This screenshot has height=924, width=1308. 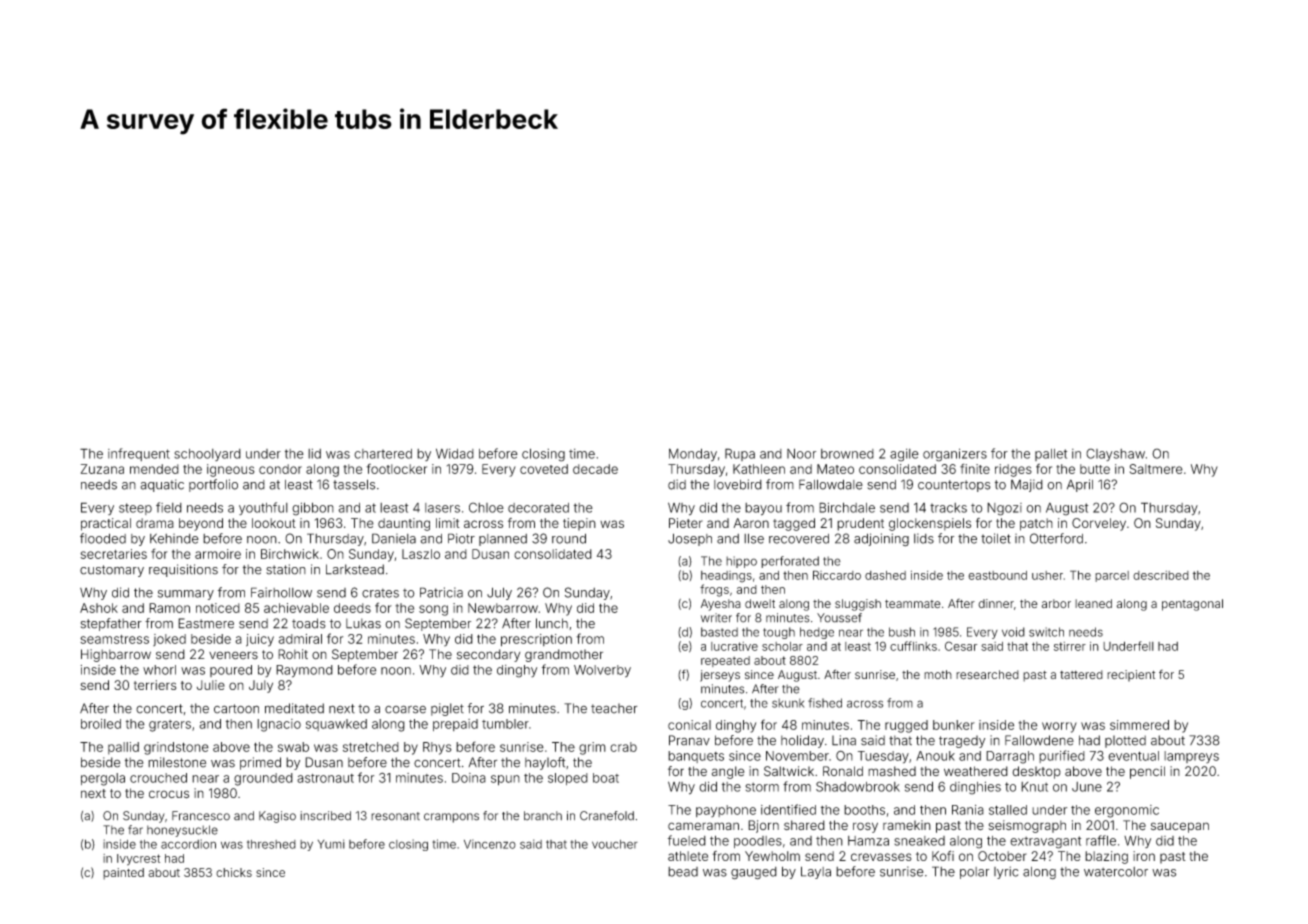 I want to click on Ignacio, so click(x=279, y=725).
